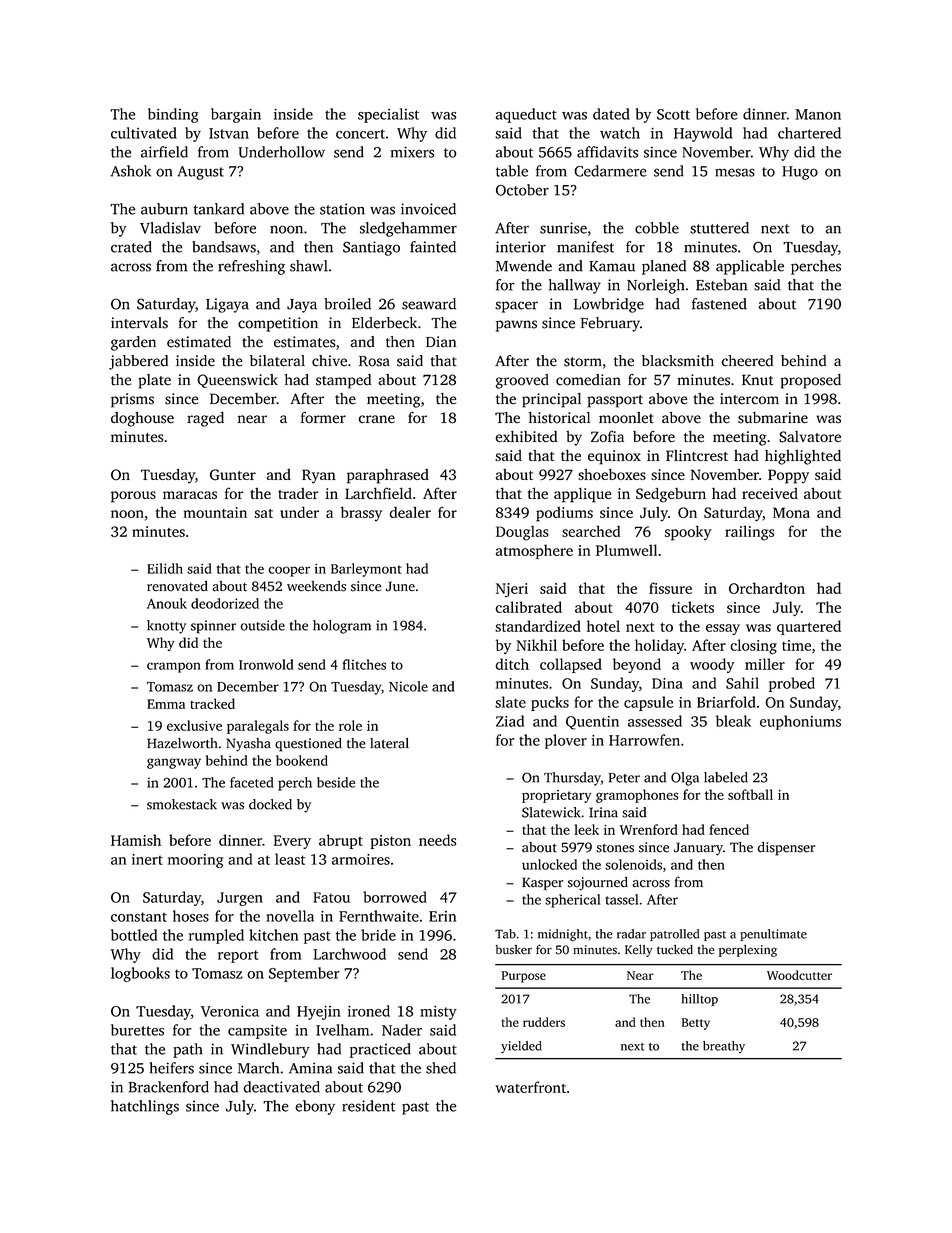 This screenshot has height=1233, width=952. I want to click on pucks, so click(550, 703).
